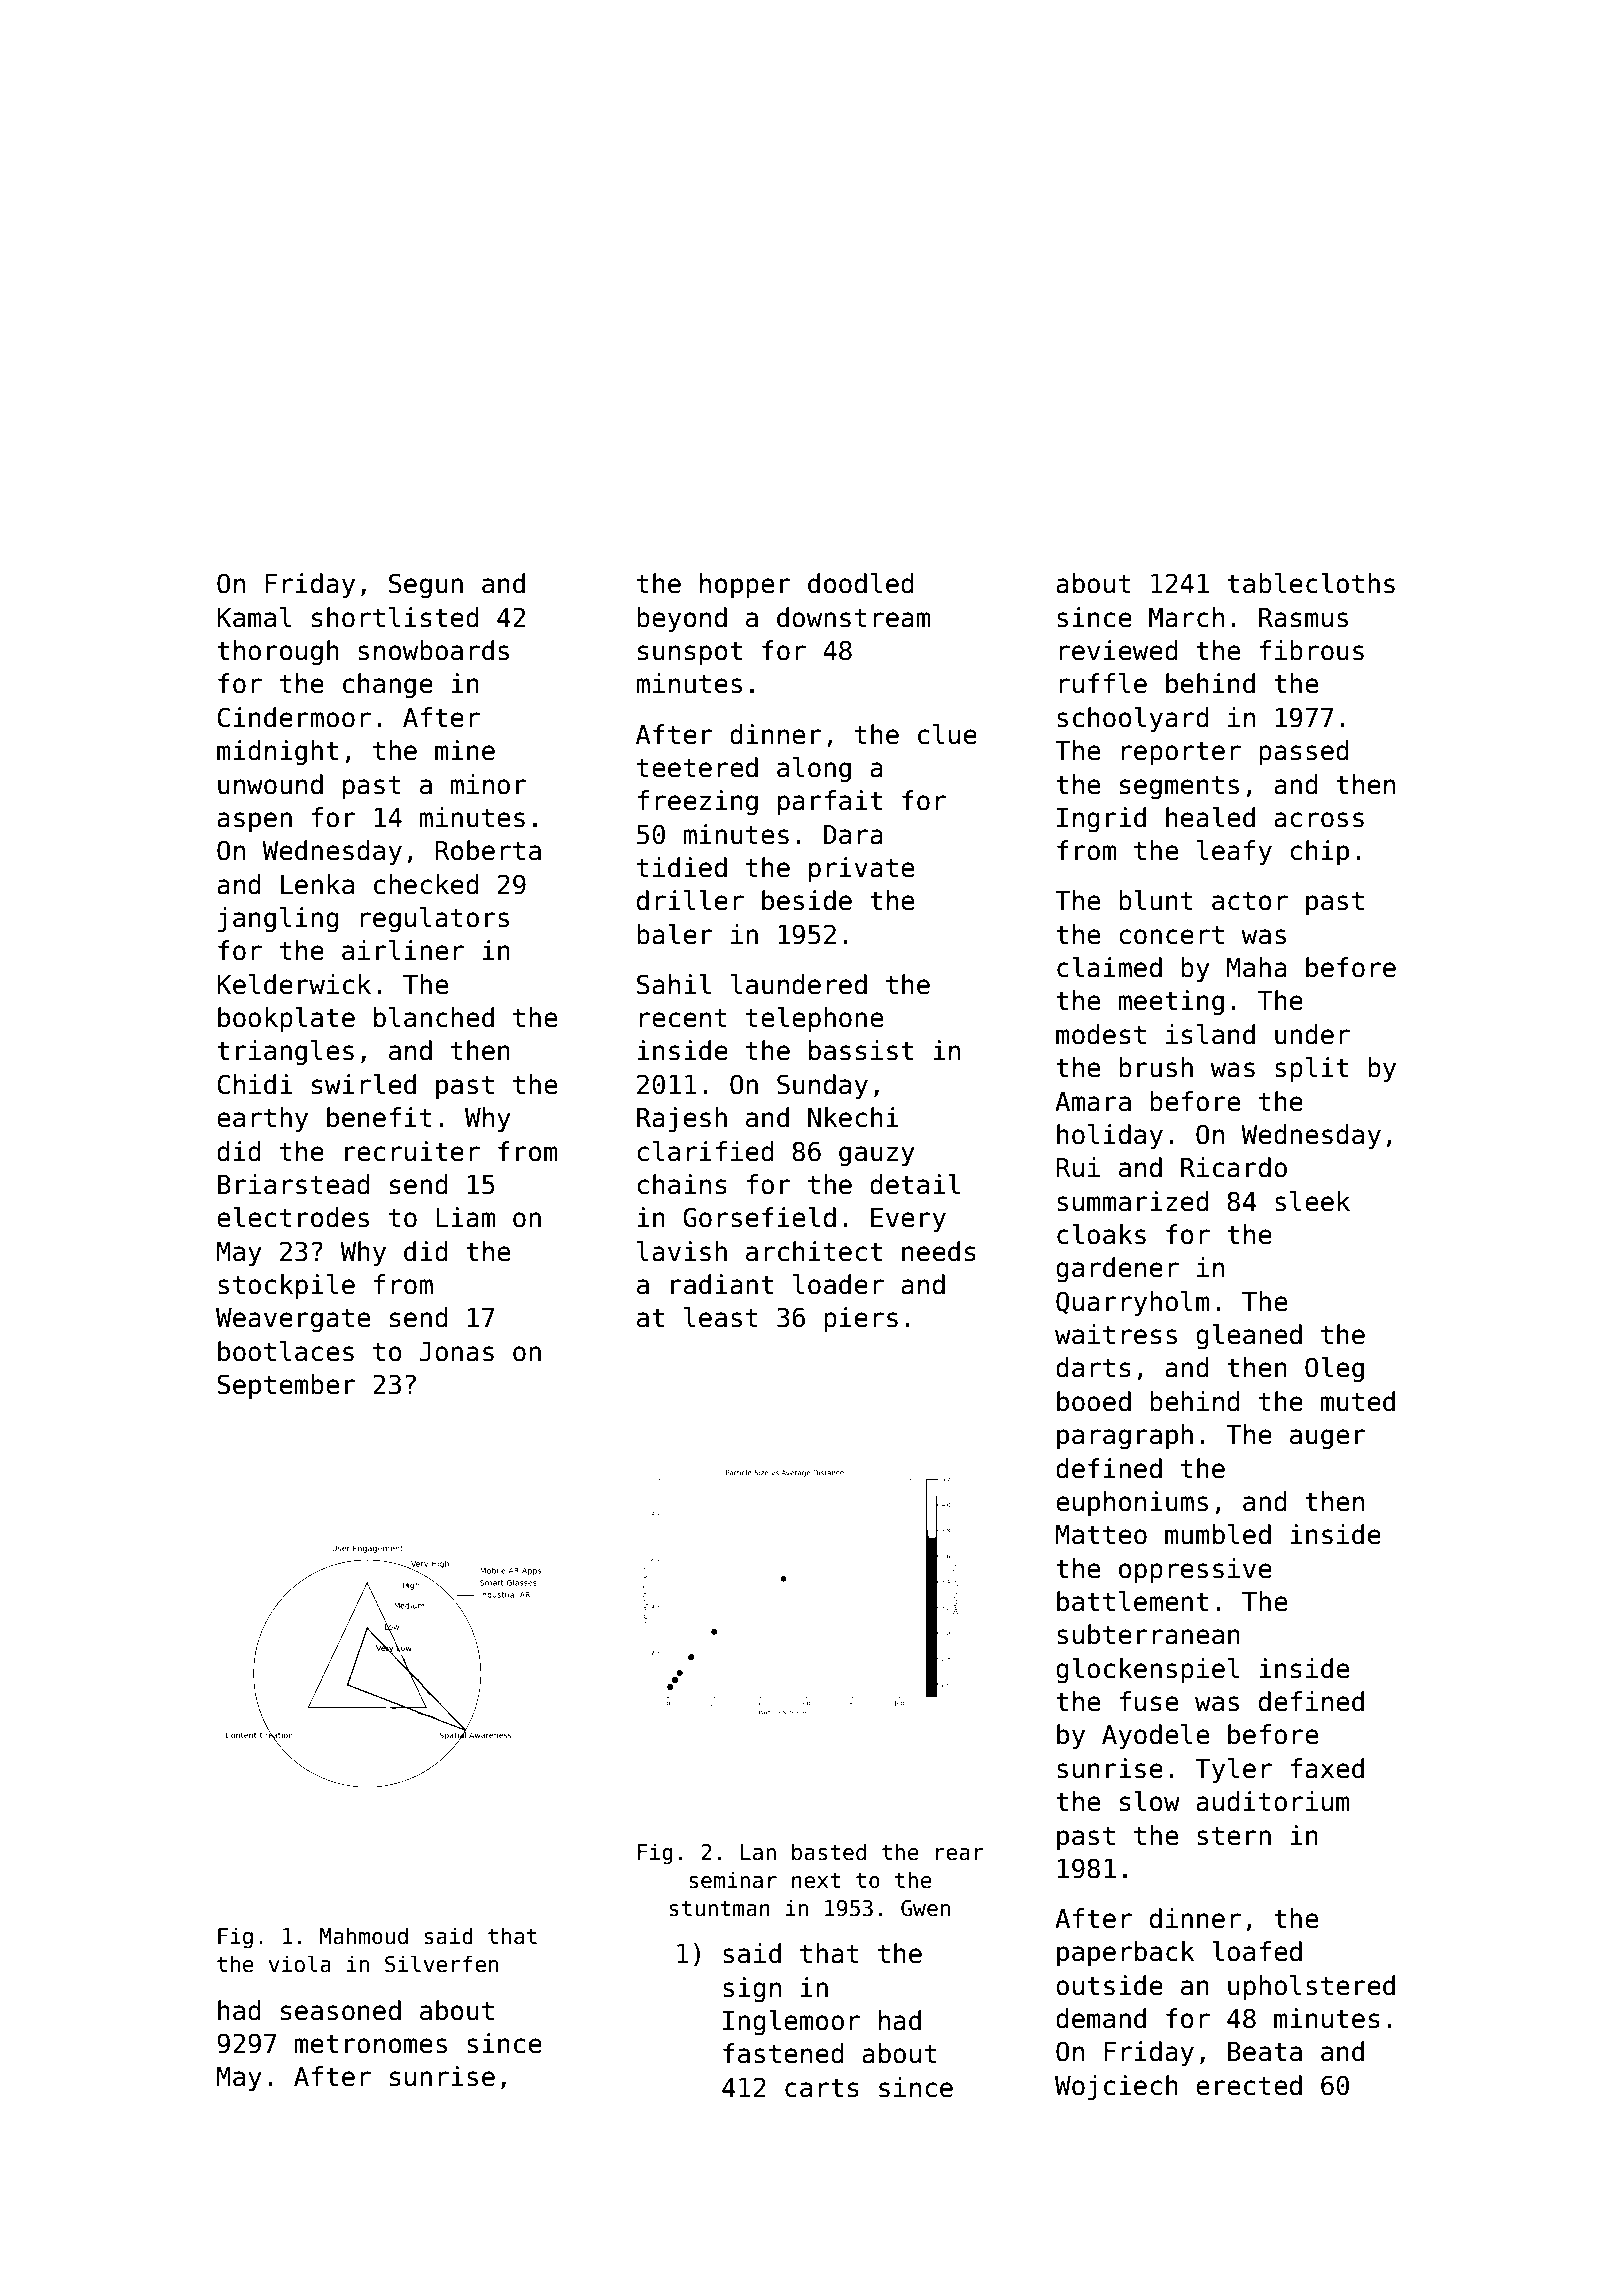 This screenshot has width=1620, height=2292. Describe the element at coordinates (1118, 650) in the screenshot. I see `reviewed` at that location.
